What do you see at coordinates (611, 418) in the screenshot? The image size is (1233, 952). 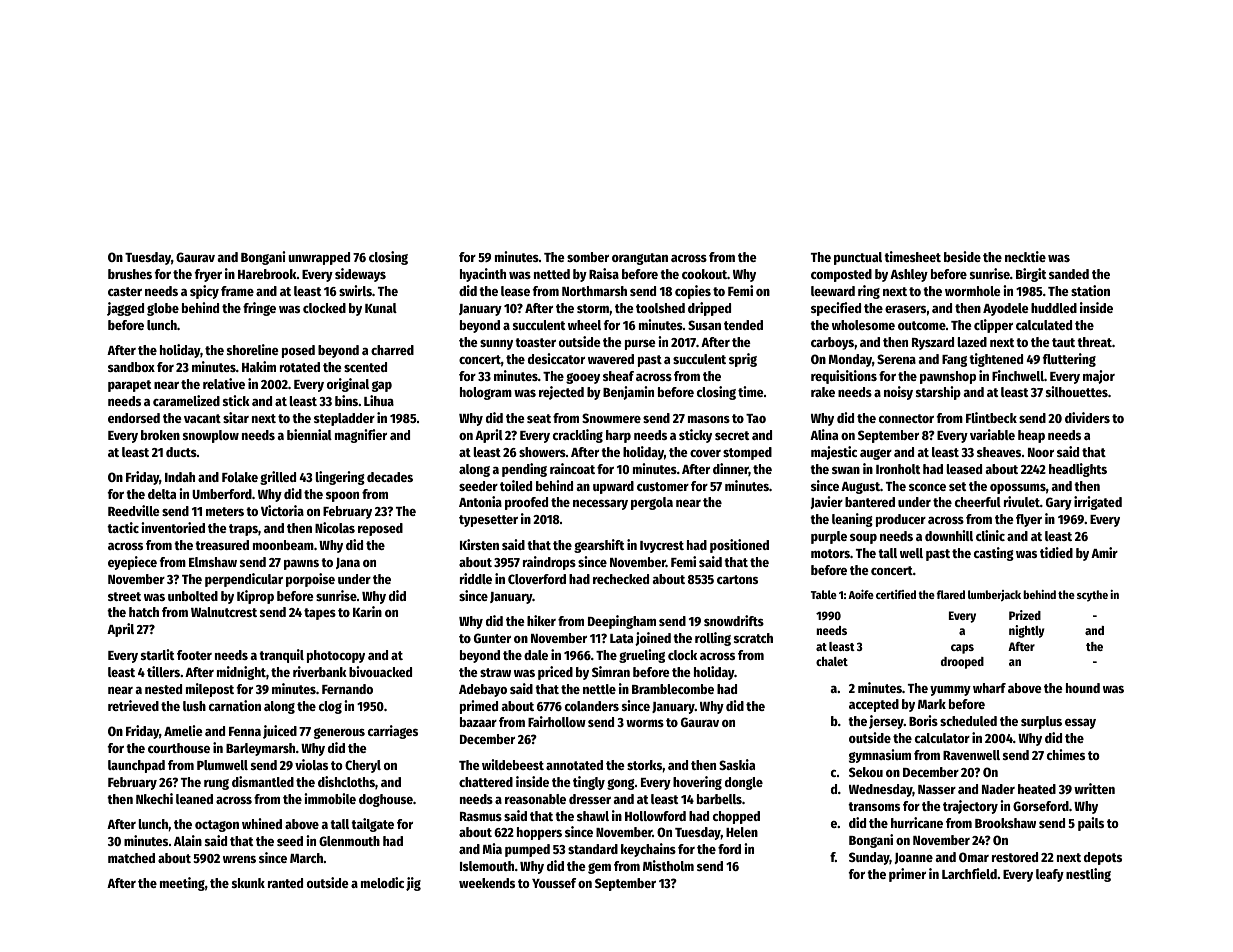 I see `Snowmere` at bounding box center [611, 418].
